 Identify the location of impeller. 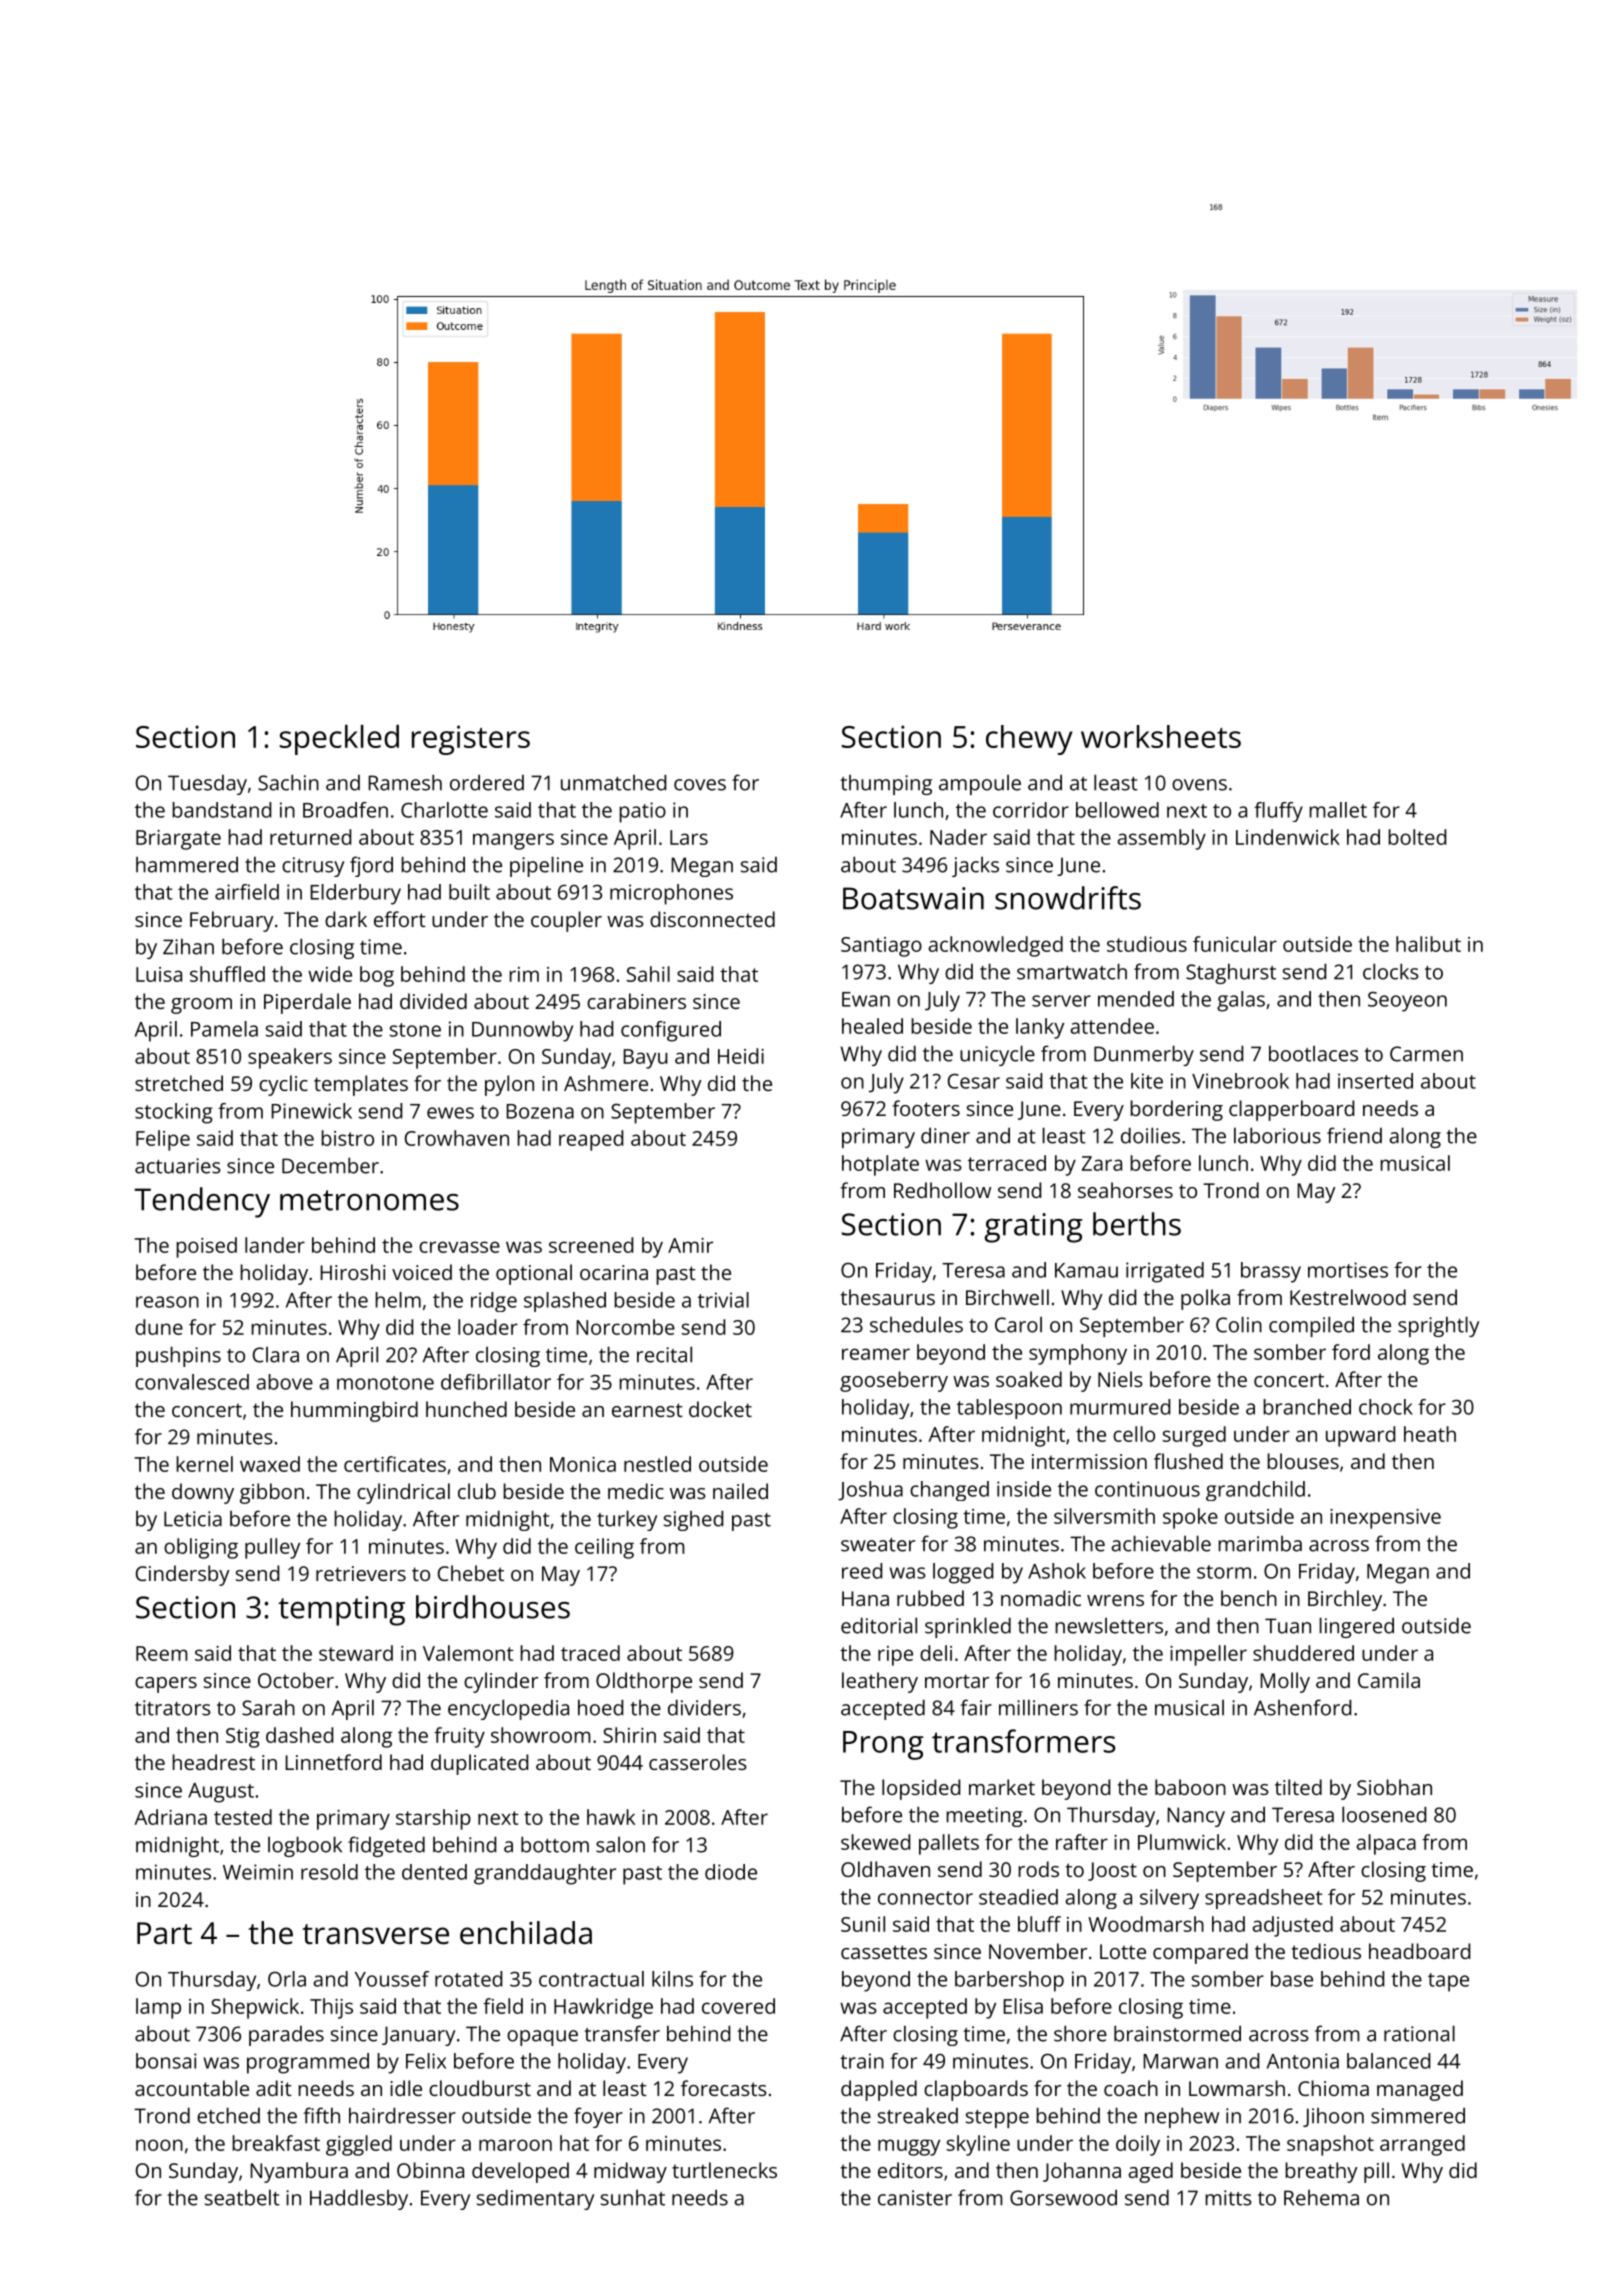
(1208, 1655).
